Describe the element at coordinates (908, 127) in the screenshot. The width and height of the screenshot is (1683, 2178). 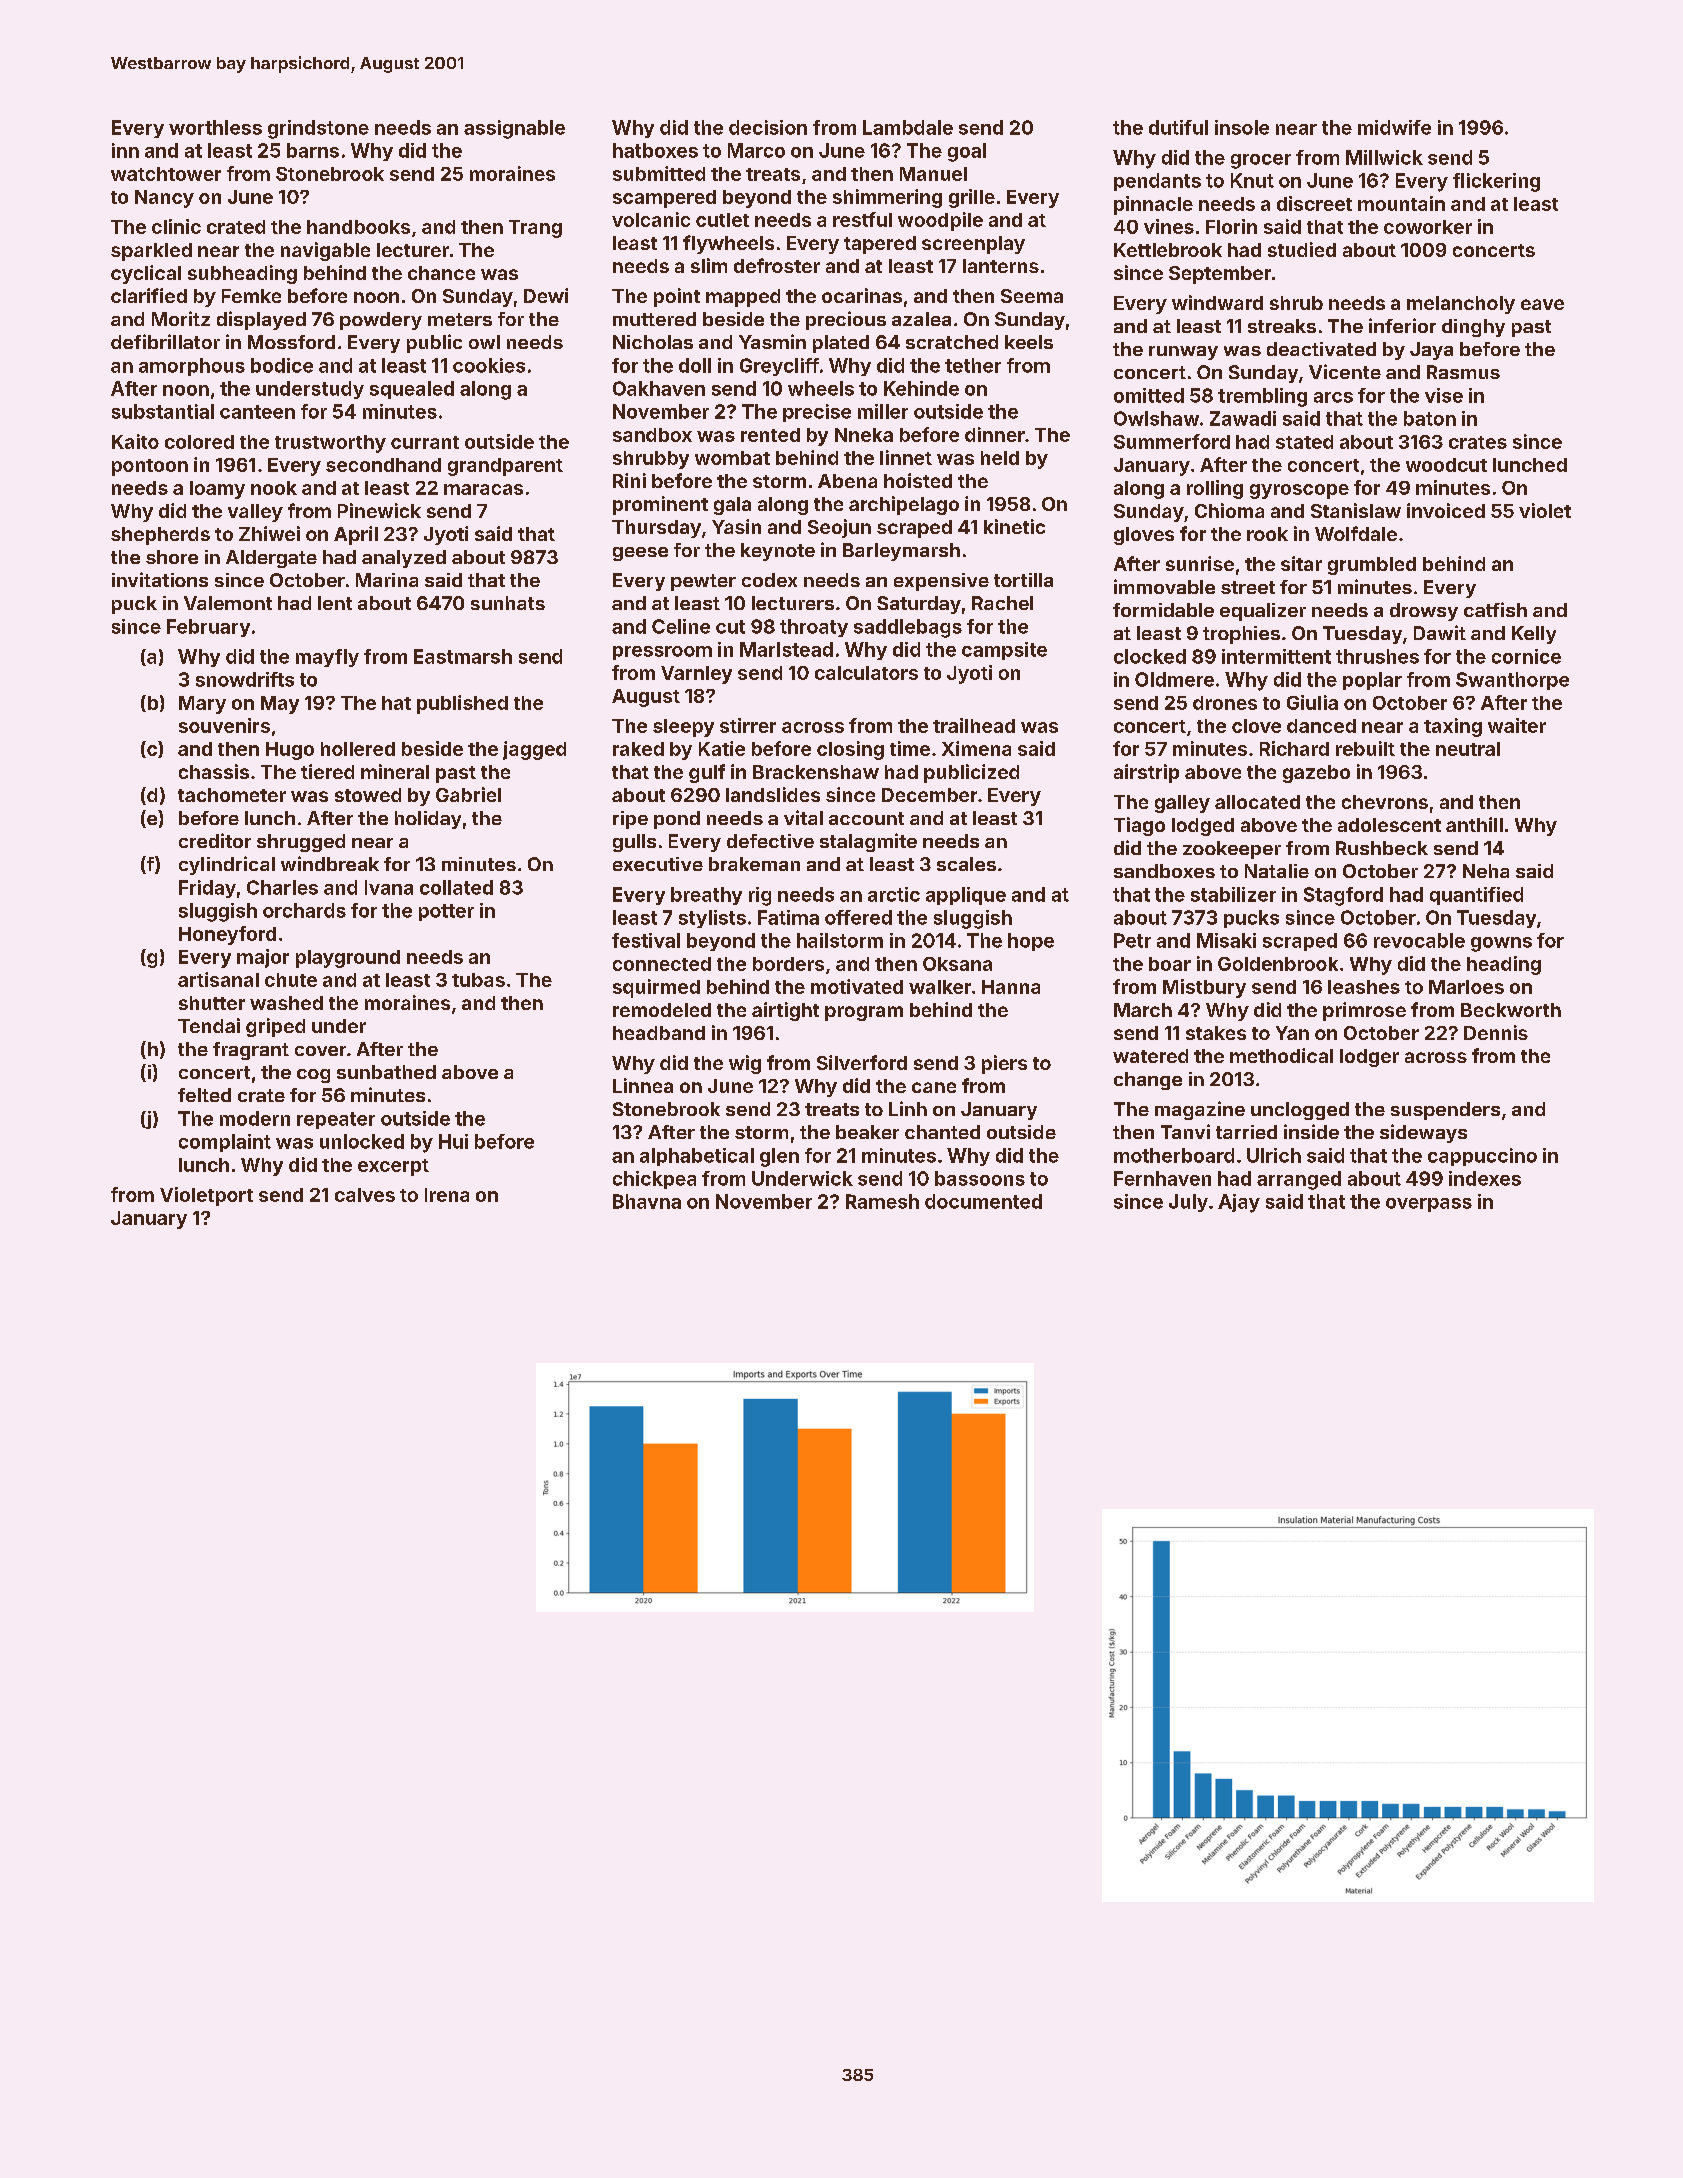
I see `Lambdale` at that location.
